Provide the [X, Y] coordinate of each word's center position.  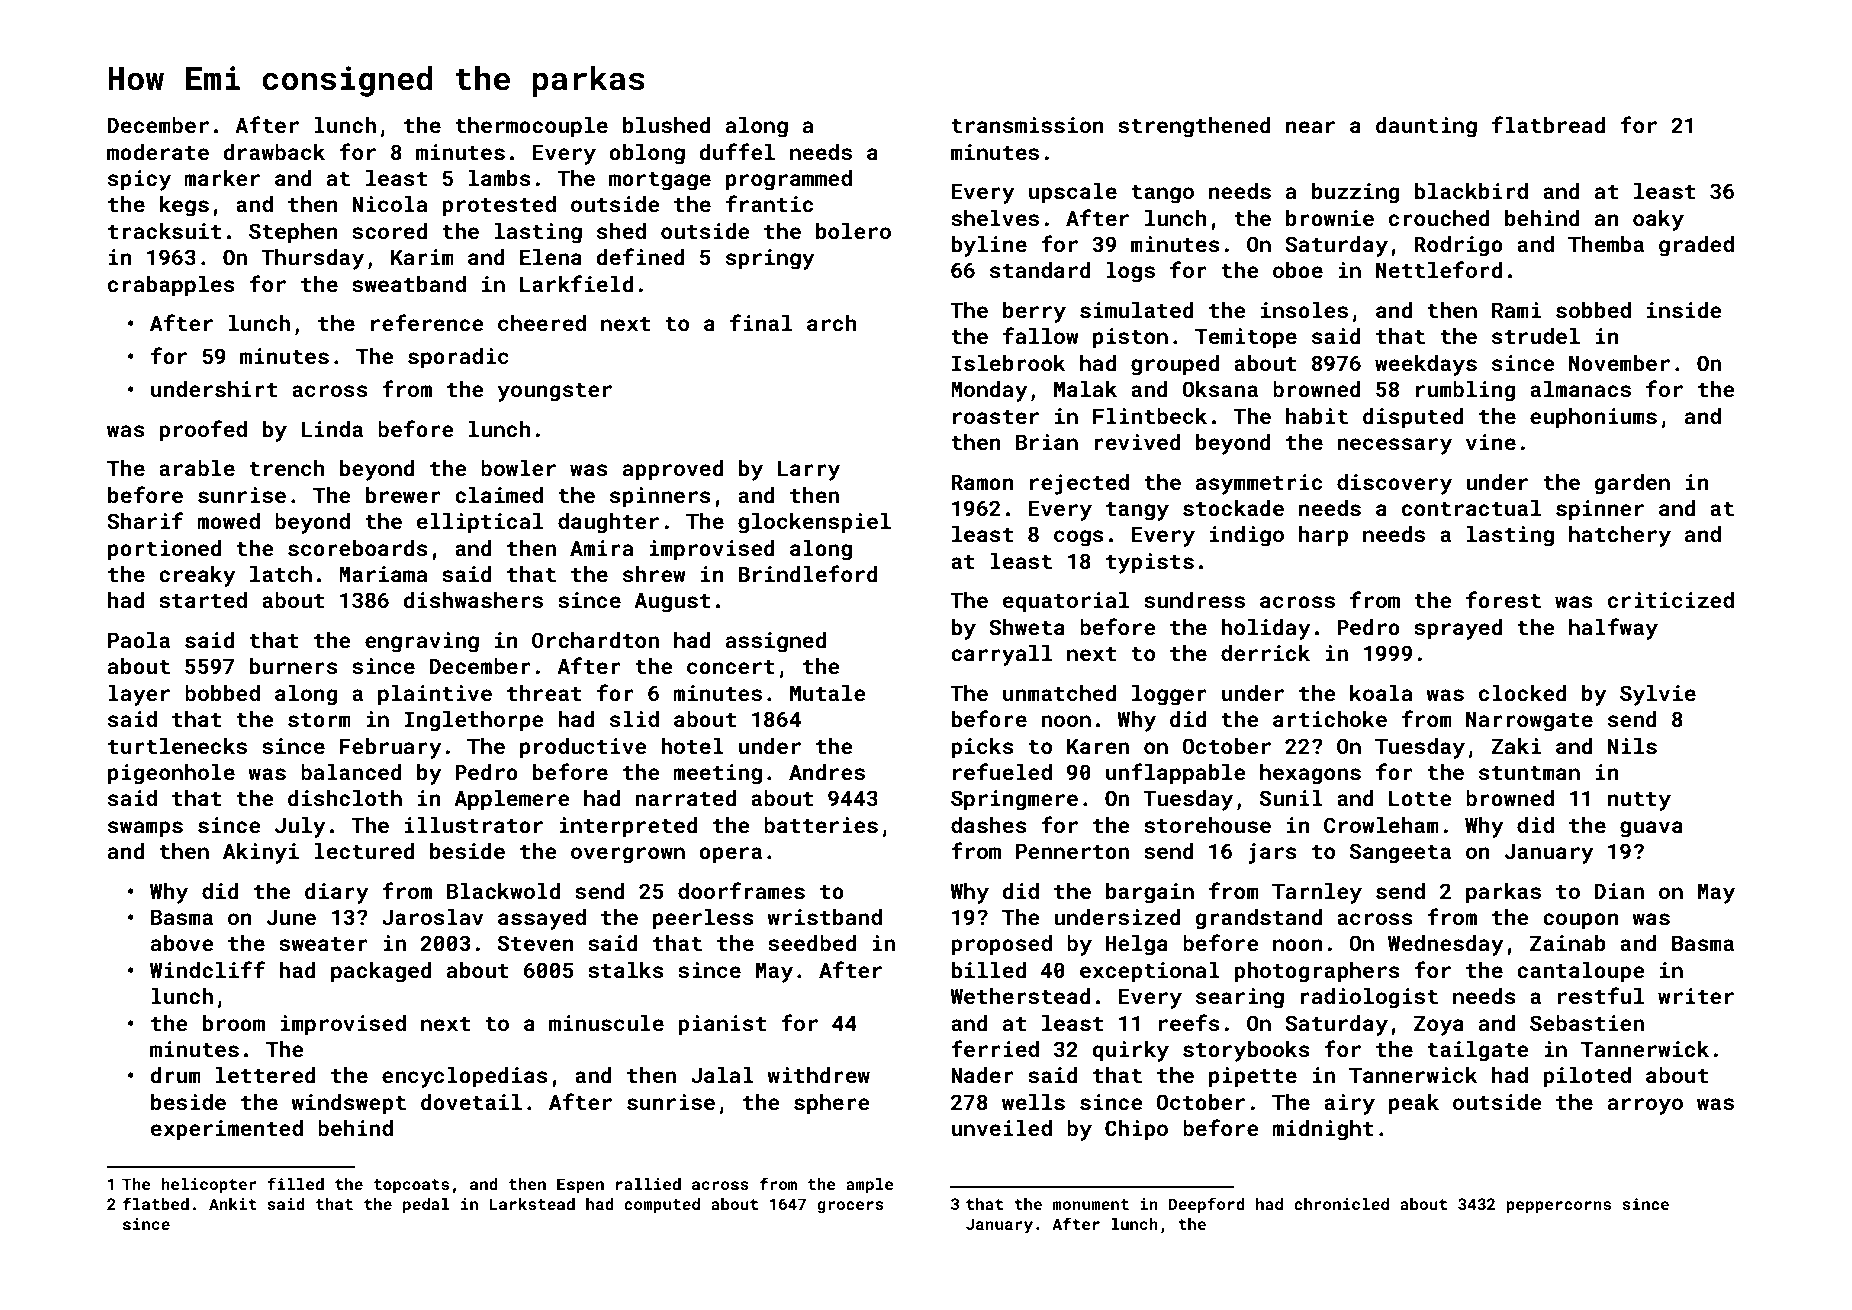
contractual [1471, 508]
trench [287, 468]
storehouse [1207, 825]
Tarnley [1317, 893]
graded [1696, 246]
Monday [989, 391]
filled [295, 1183]
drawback [274, 152]
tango [1162, 194]
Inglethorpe [473, 721]
